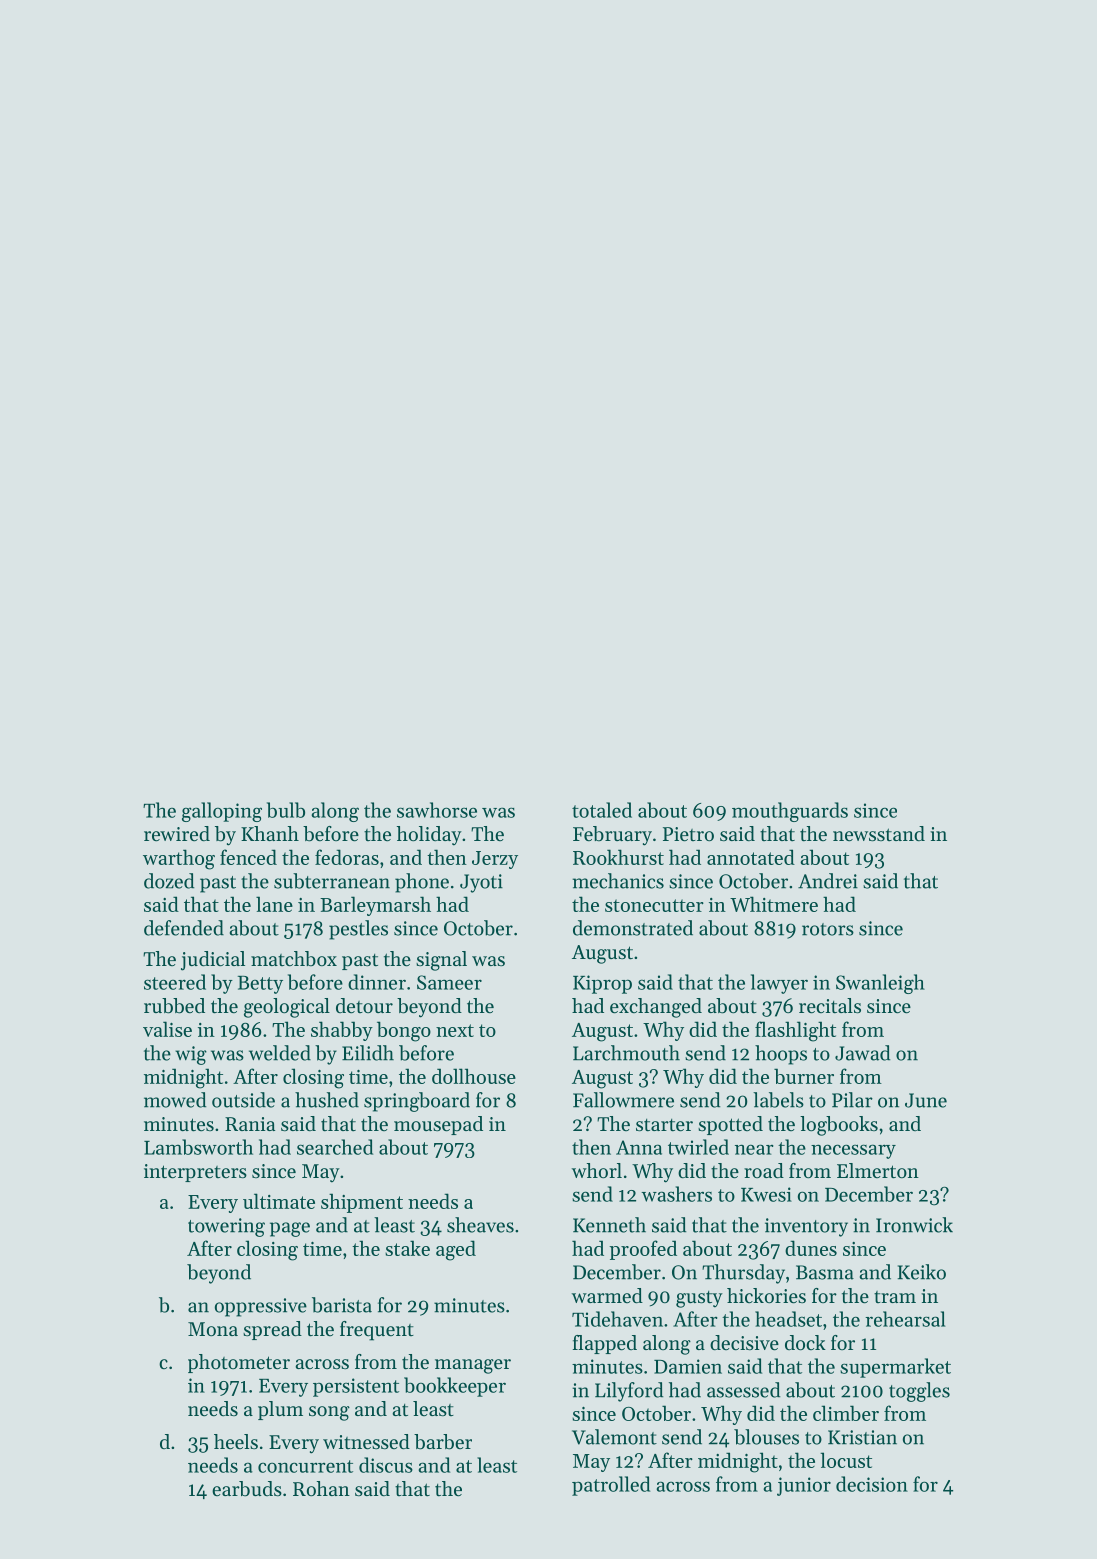 The image size is (1097, 1559). Describe the element at coordinates (878, 1171) in the image. I see `Elmerton` at that location.
